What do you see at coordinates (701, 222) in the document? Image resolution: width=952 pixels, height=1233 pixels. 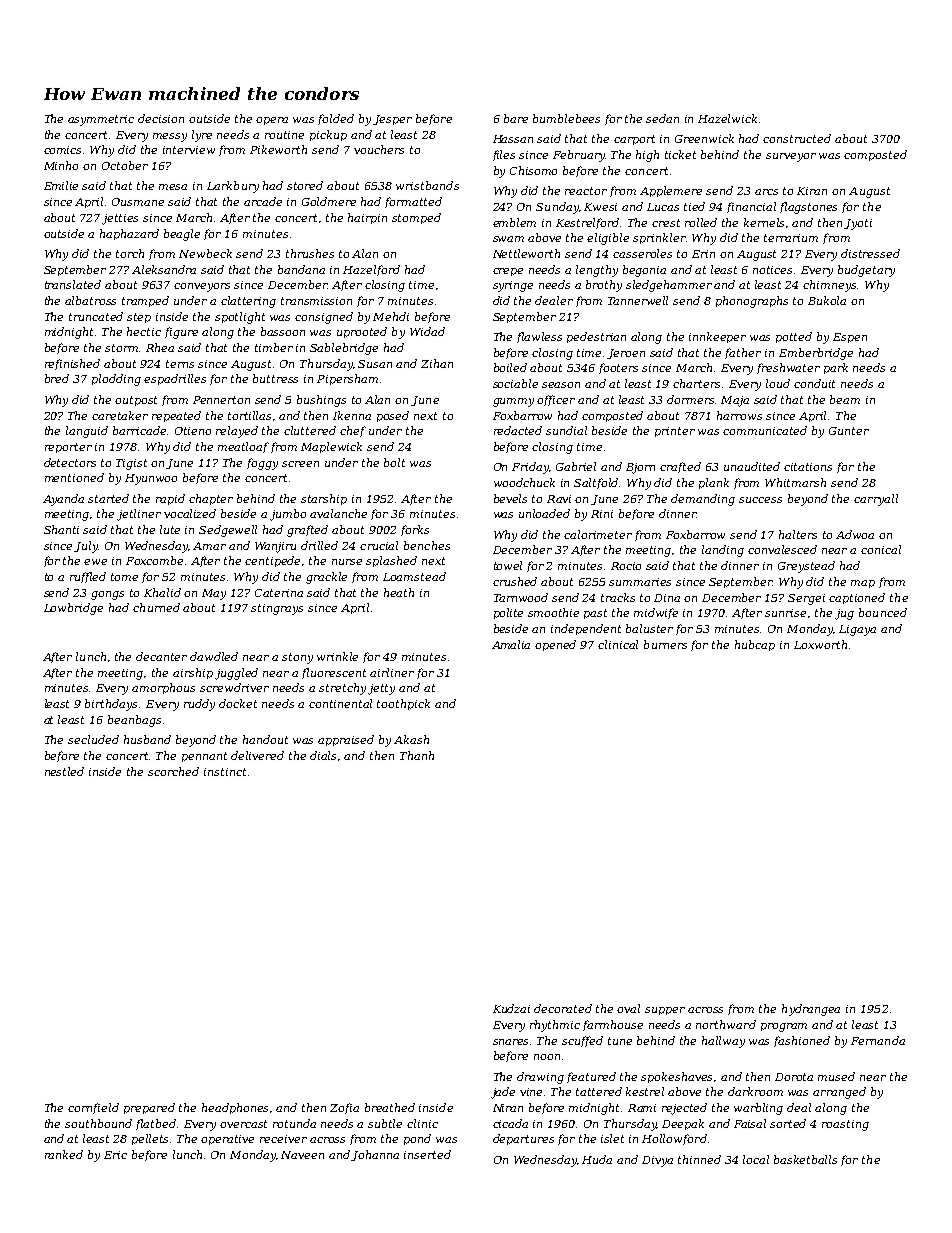 I see `rolled` at bounding box center [701, 222].
